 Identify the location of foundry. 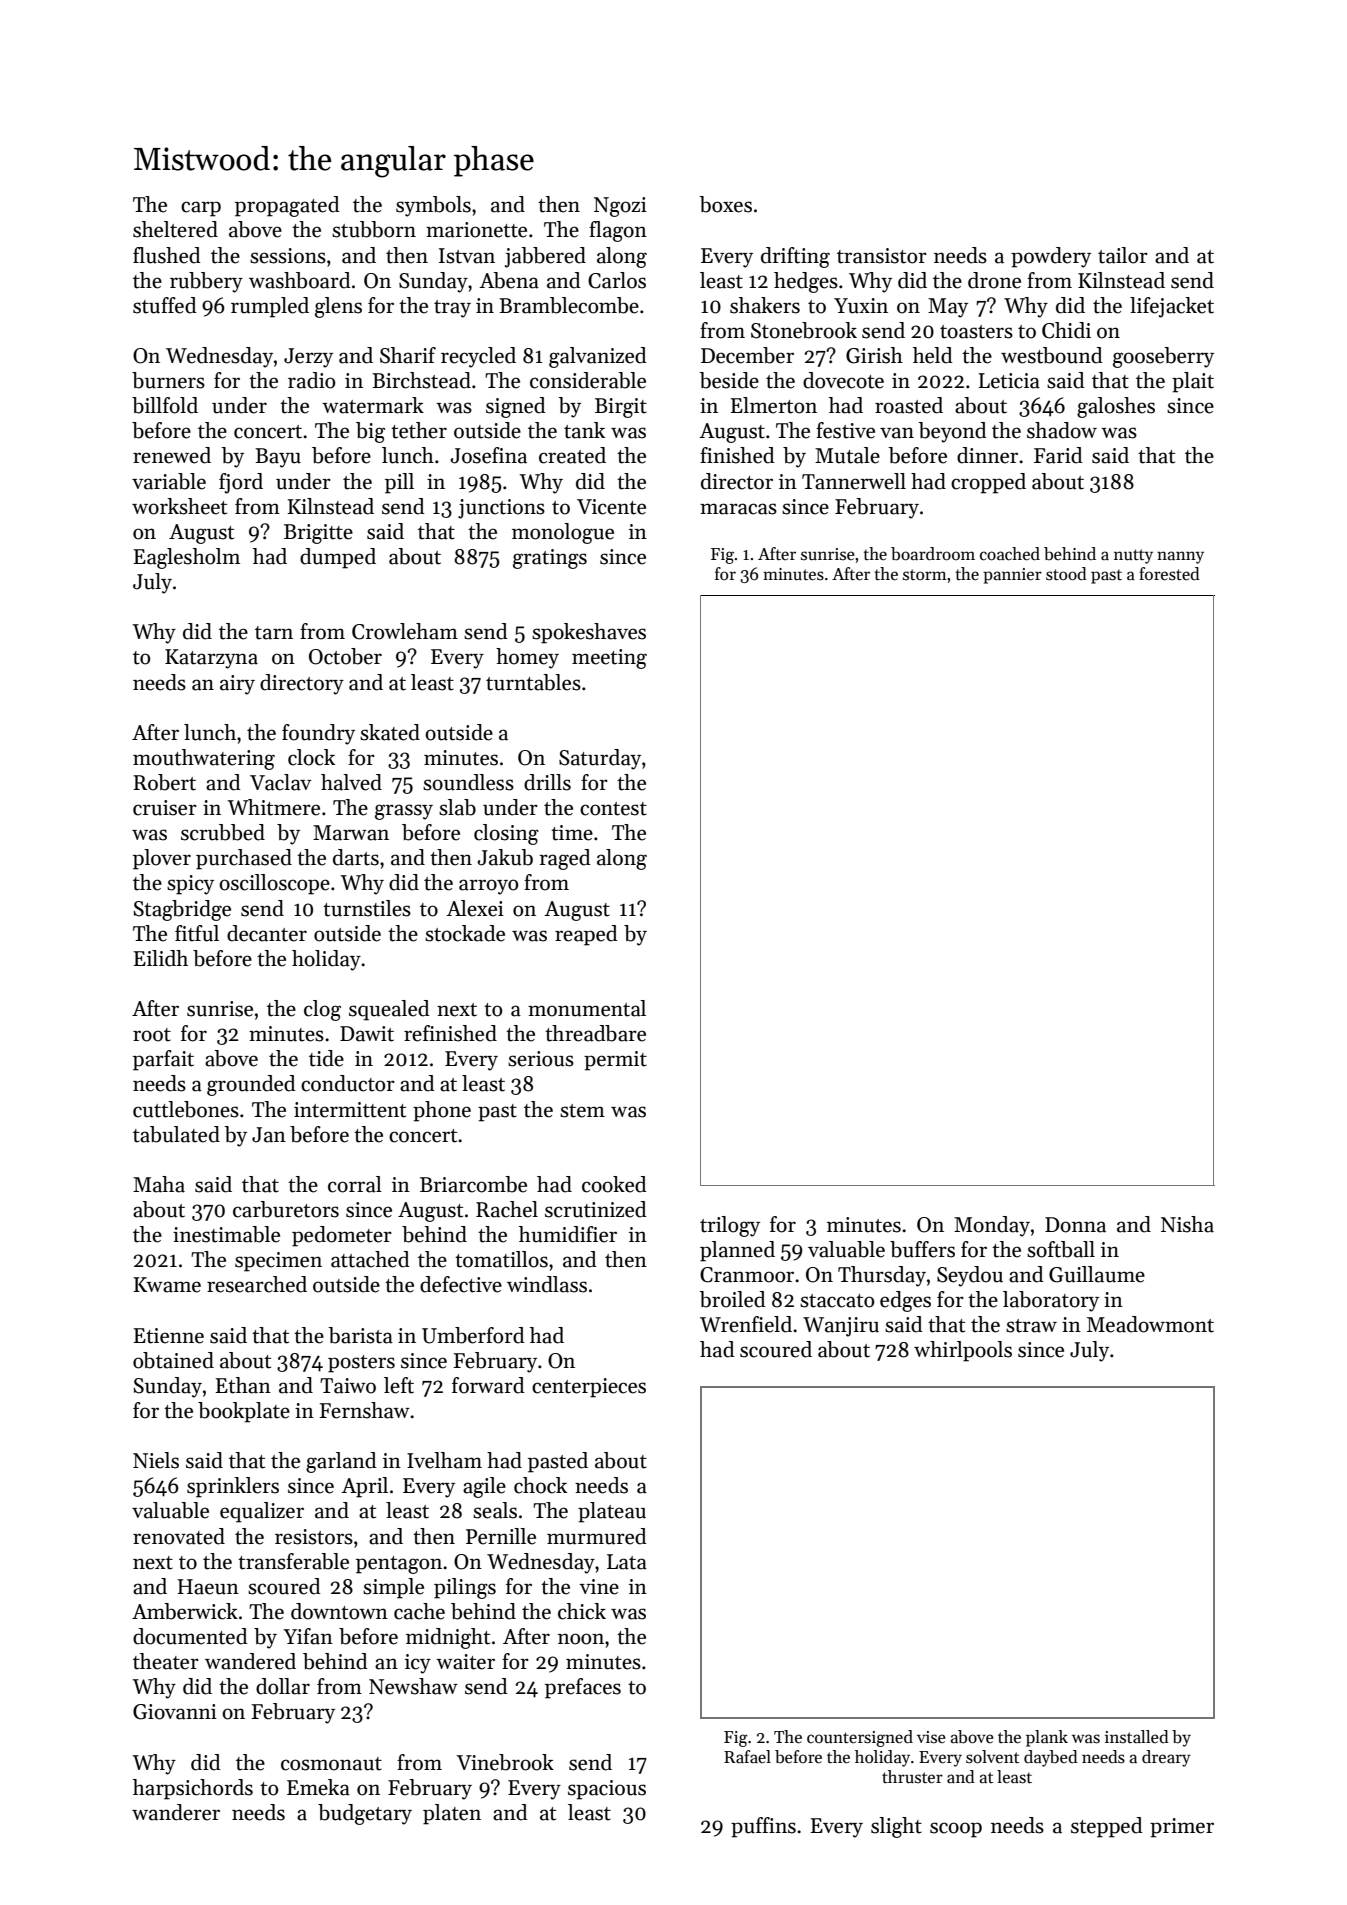
(318, 734).
